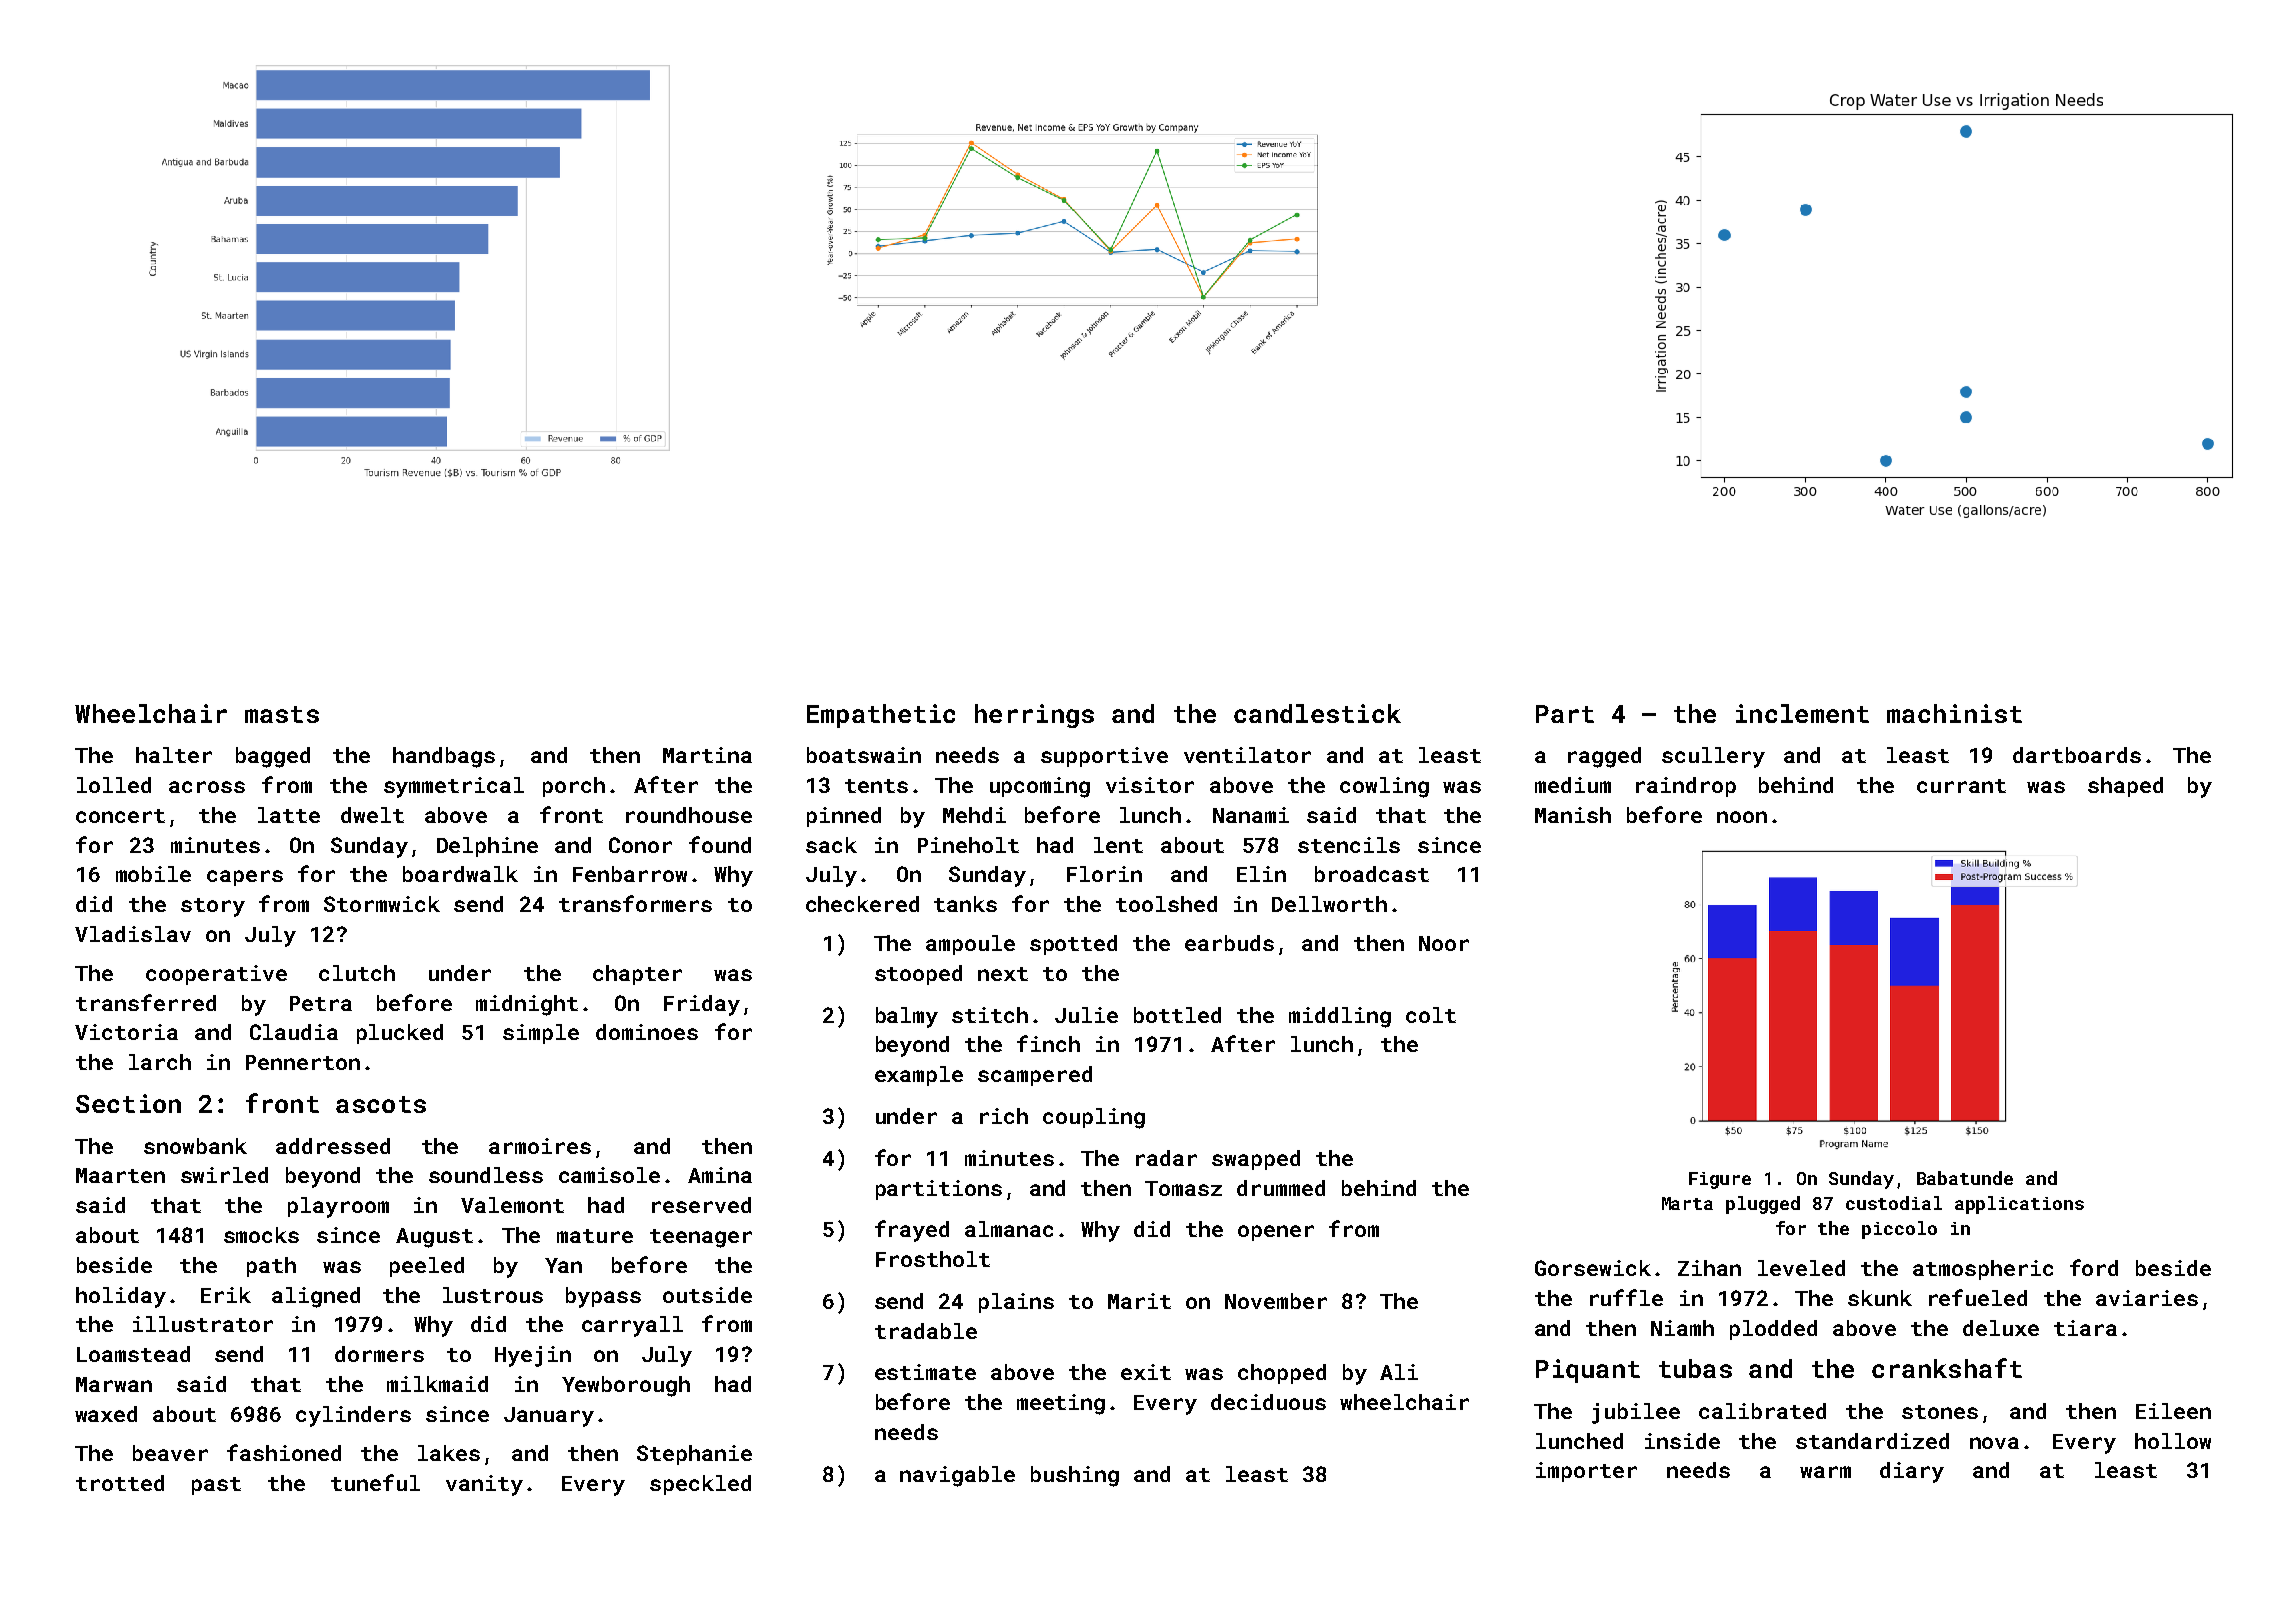  I want to click on colt, so click(1431, 1015).
